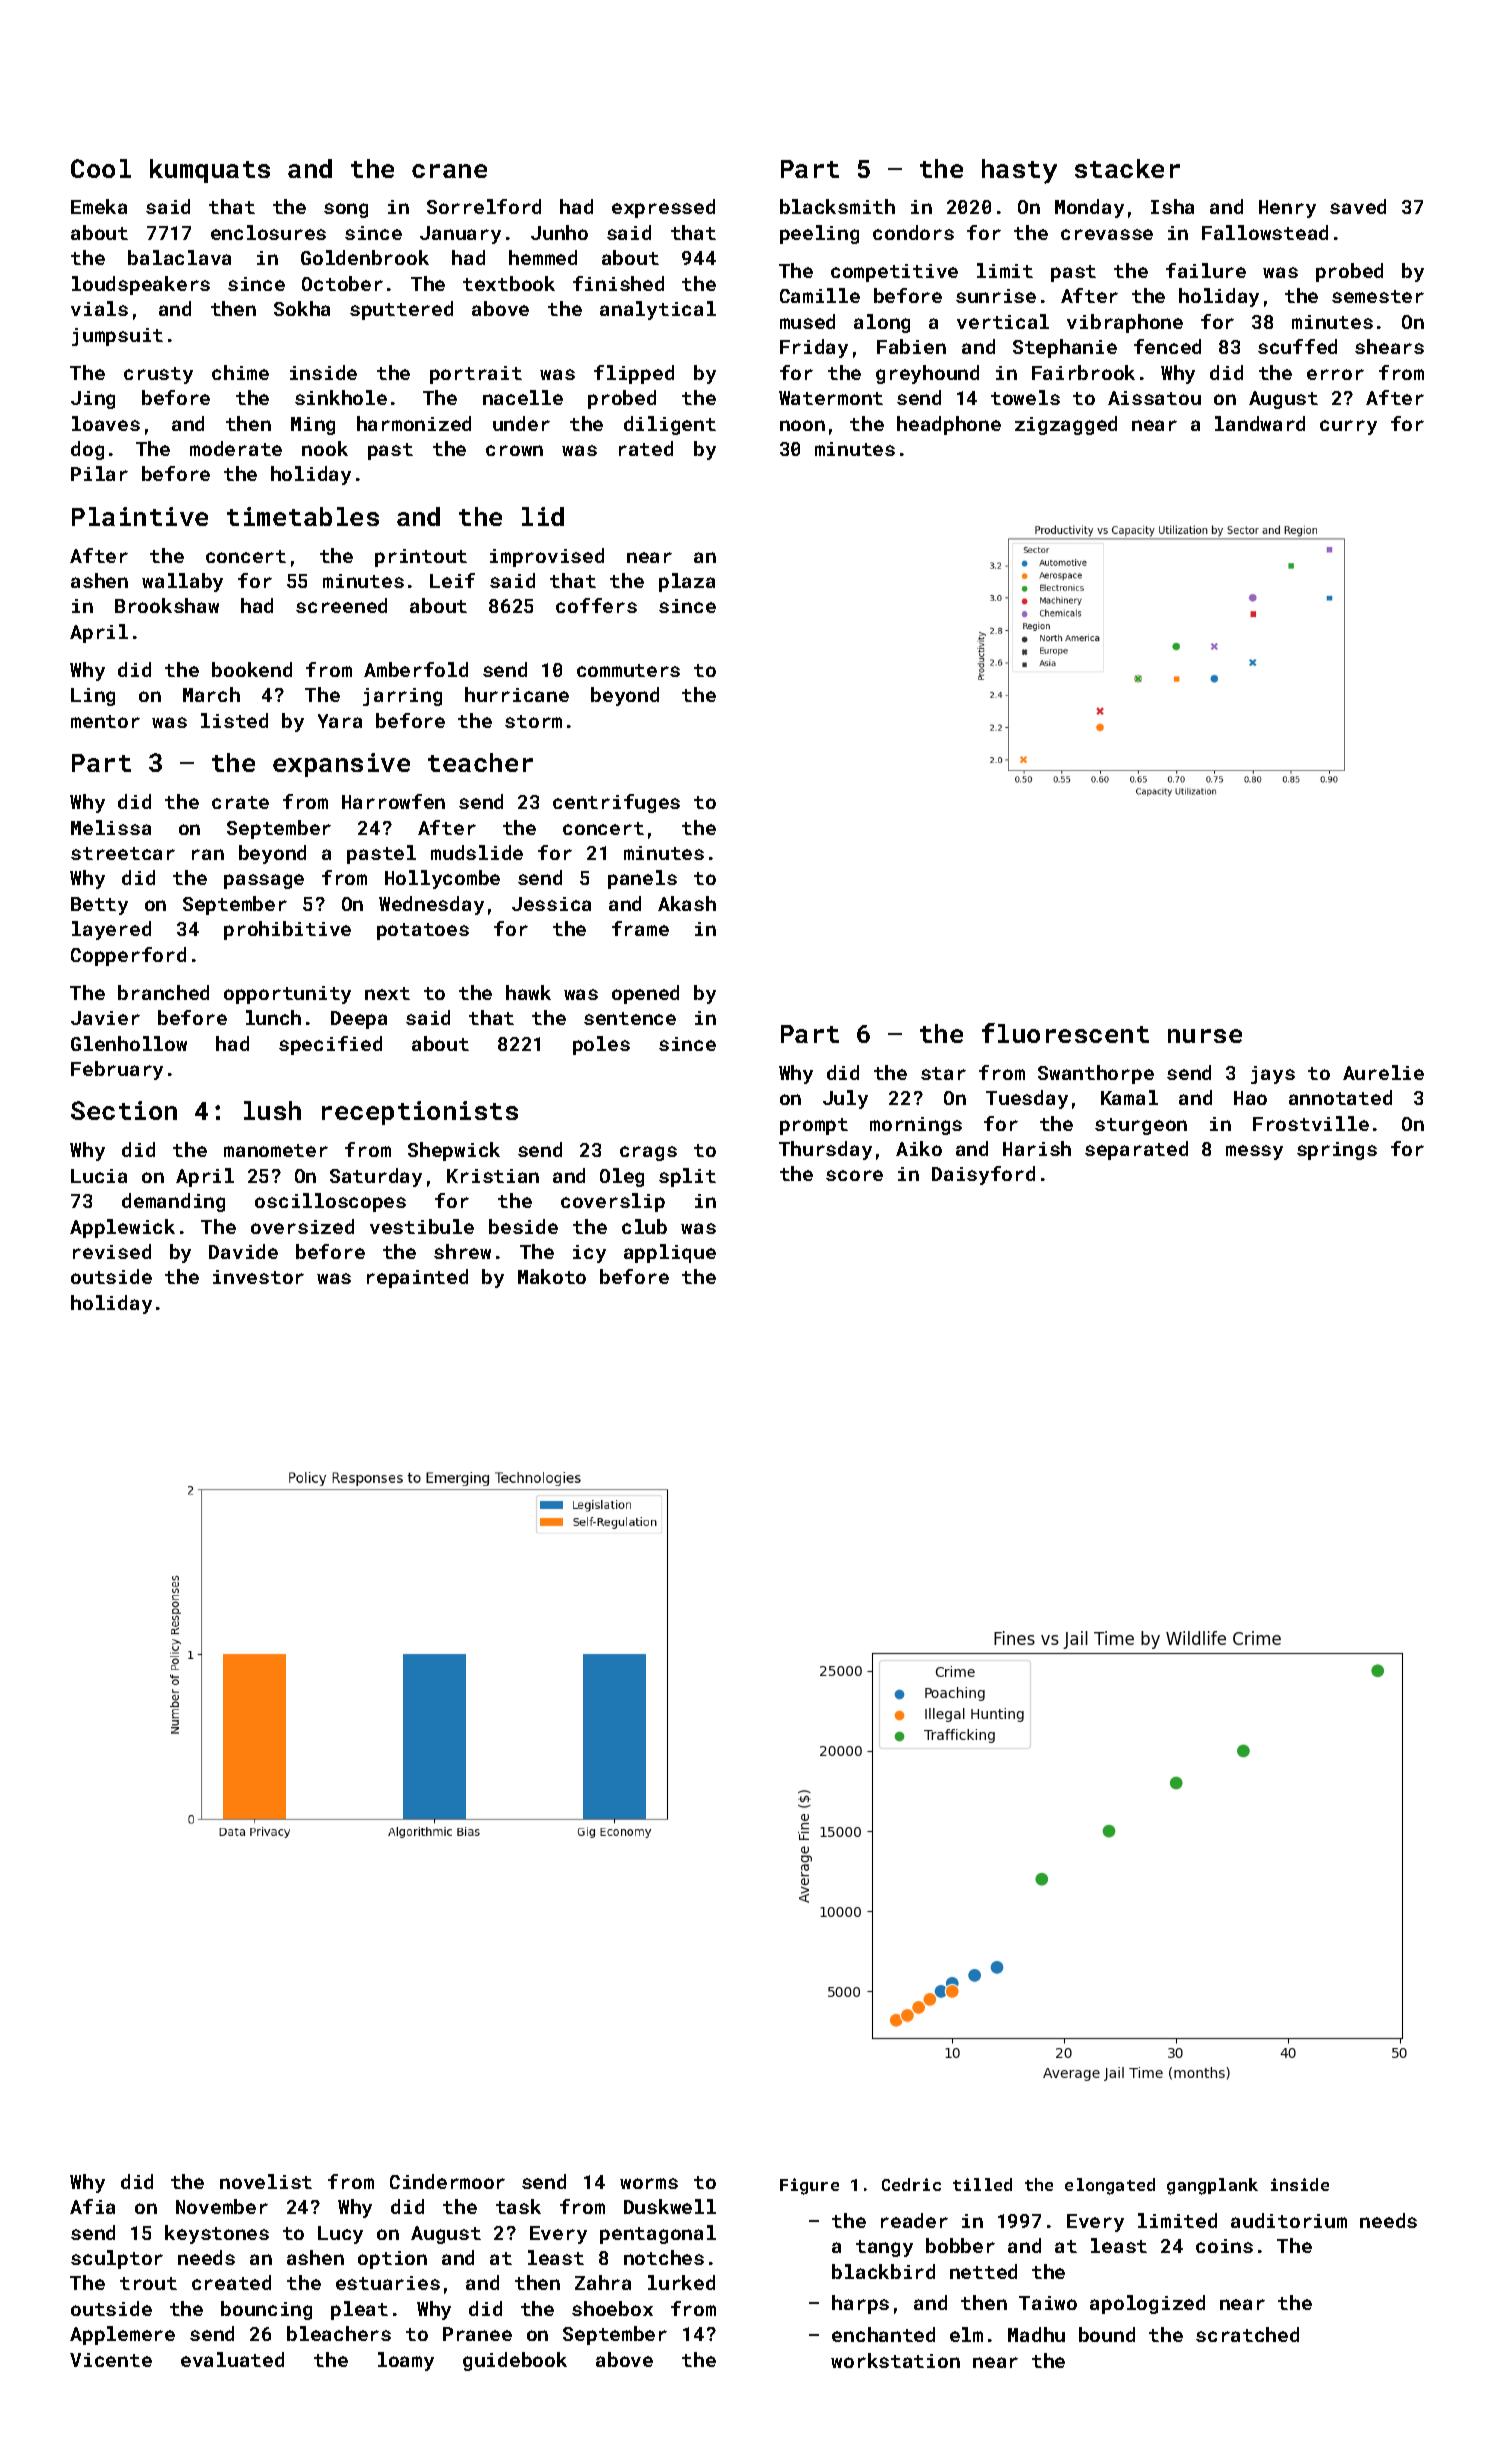 The image size is (1496, 2464). What do you see at coordinates (670, 1253) in the page?
I see `applique` at bounding box center [670, 1253].
